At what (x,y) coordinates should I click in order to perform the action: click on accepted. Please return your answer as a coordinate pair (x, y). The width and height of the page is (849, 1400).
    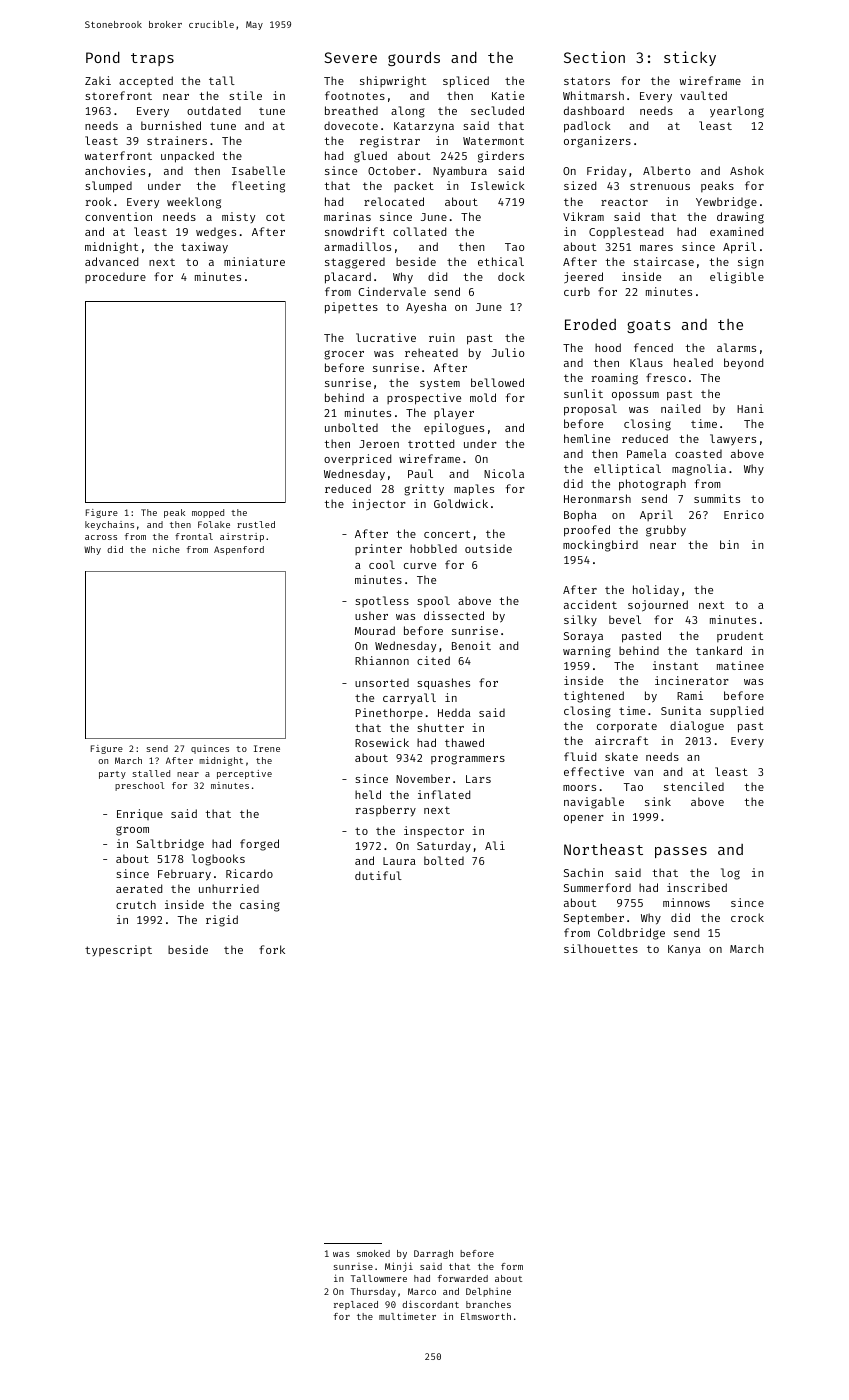
    Looking at the image, I should click on (146, 81).
